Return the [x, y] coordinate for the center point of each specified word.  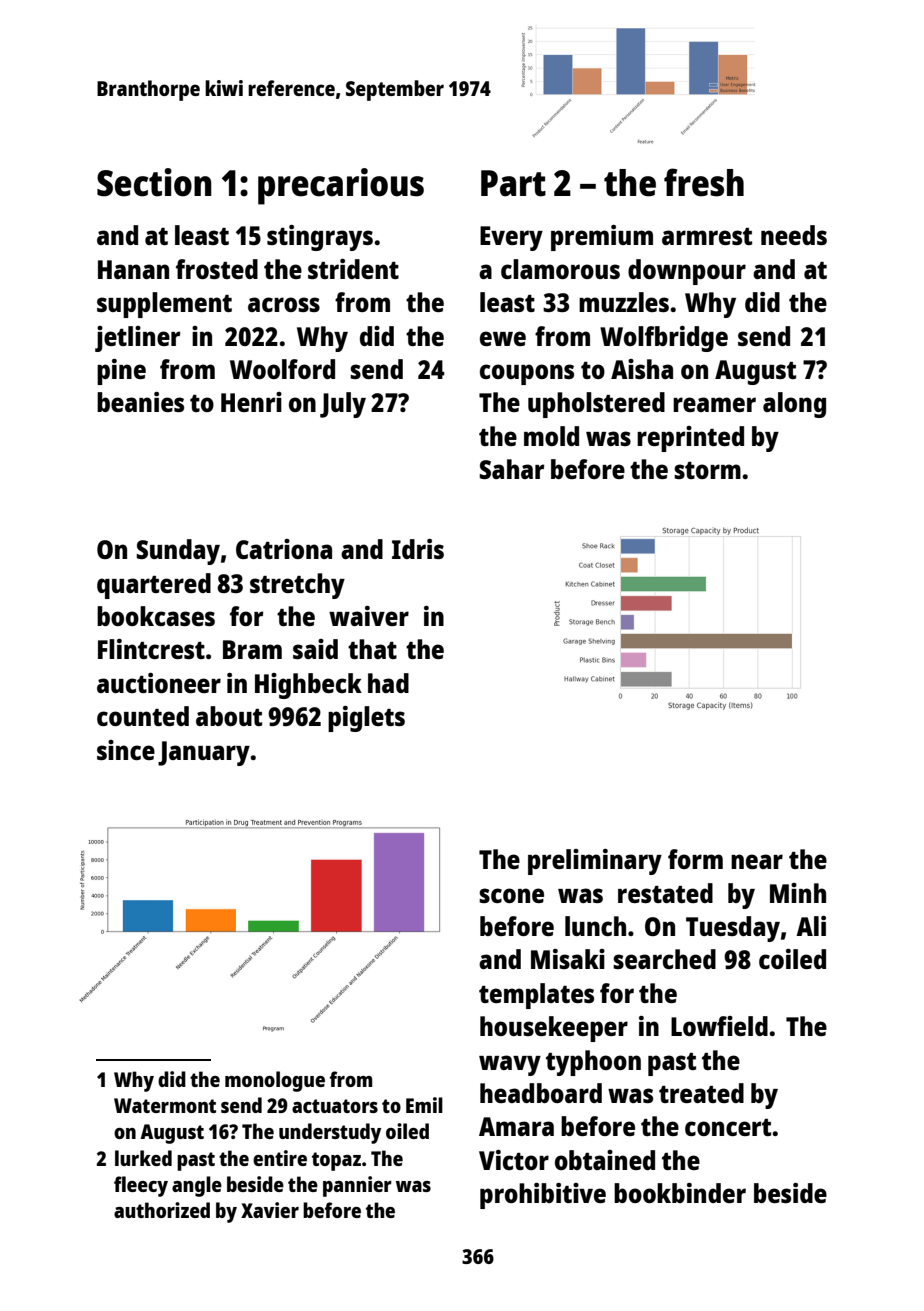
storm [707, 470]
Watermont [165, 1105]
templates [536, 996]
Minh [798, 893]
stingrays [320, 238]
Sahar [512, 469]
